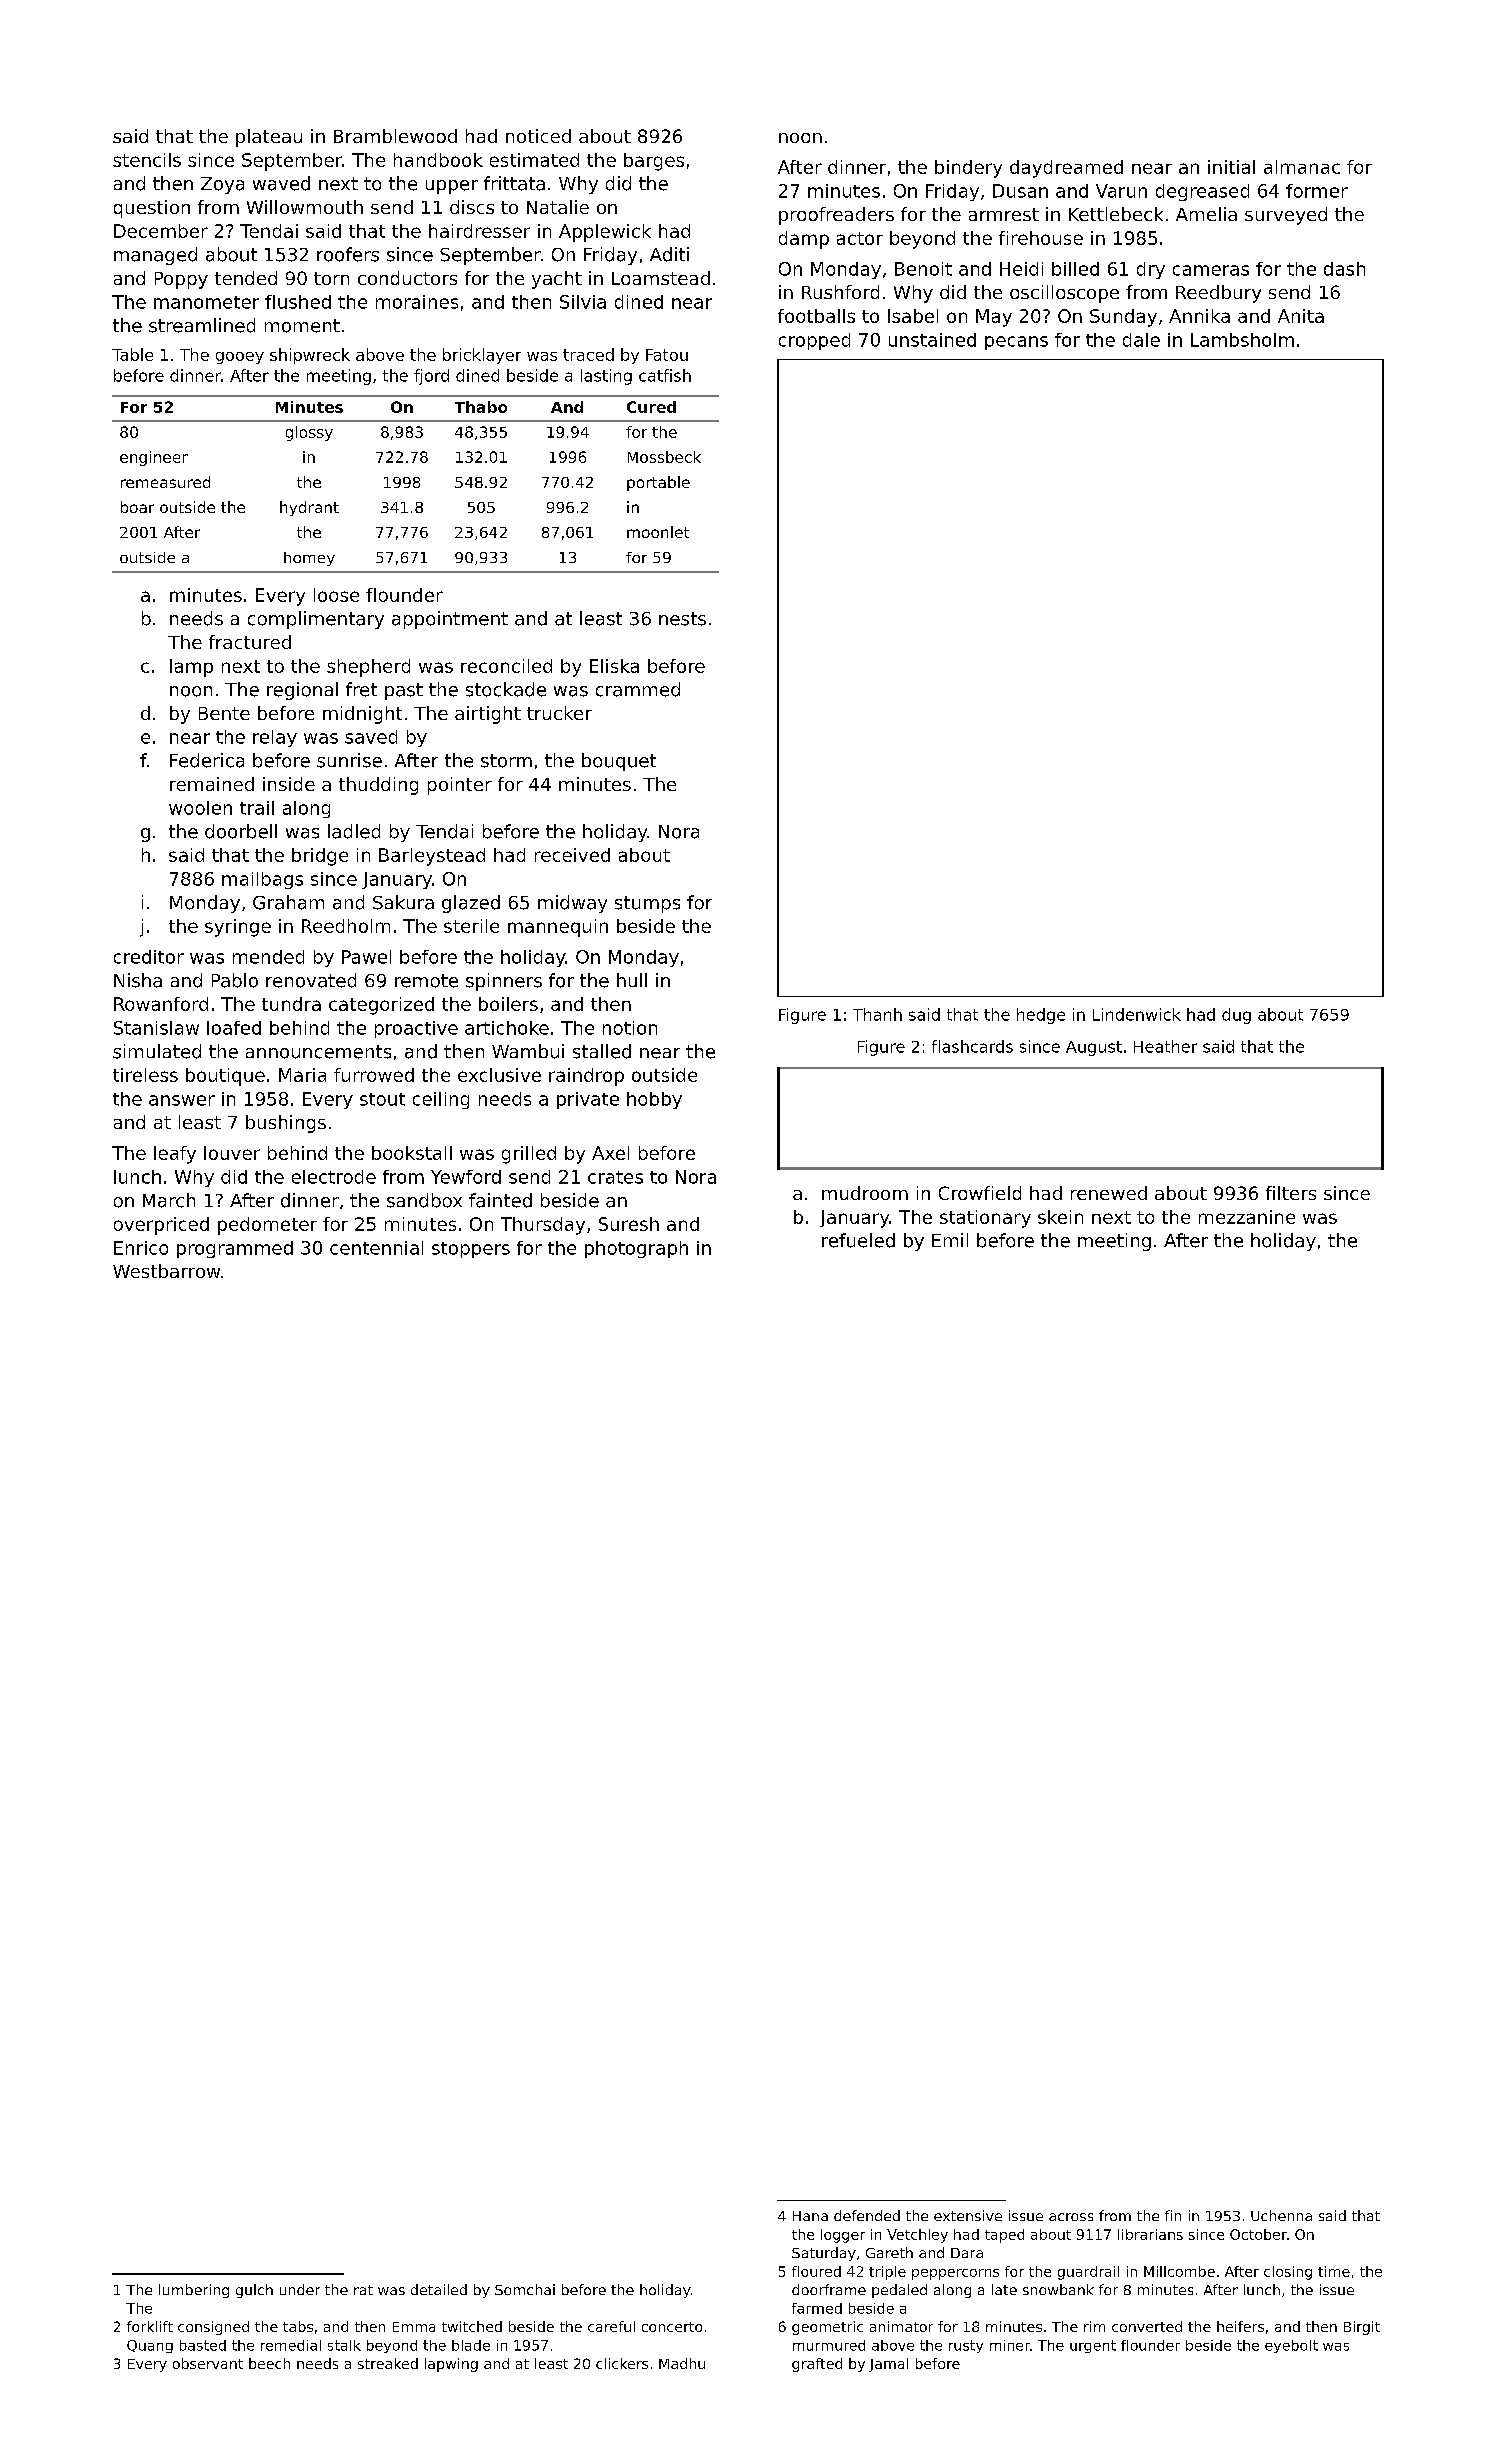 This page has height=2464, width=1496. Describe the element at coordinates (147, 160) in the page. I see `stencils` at that location.
